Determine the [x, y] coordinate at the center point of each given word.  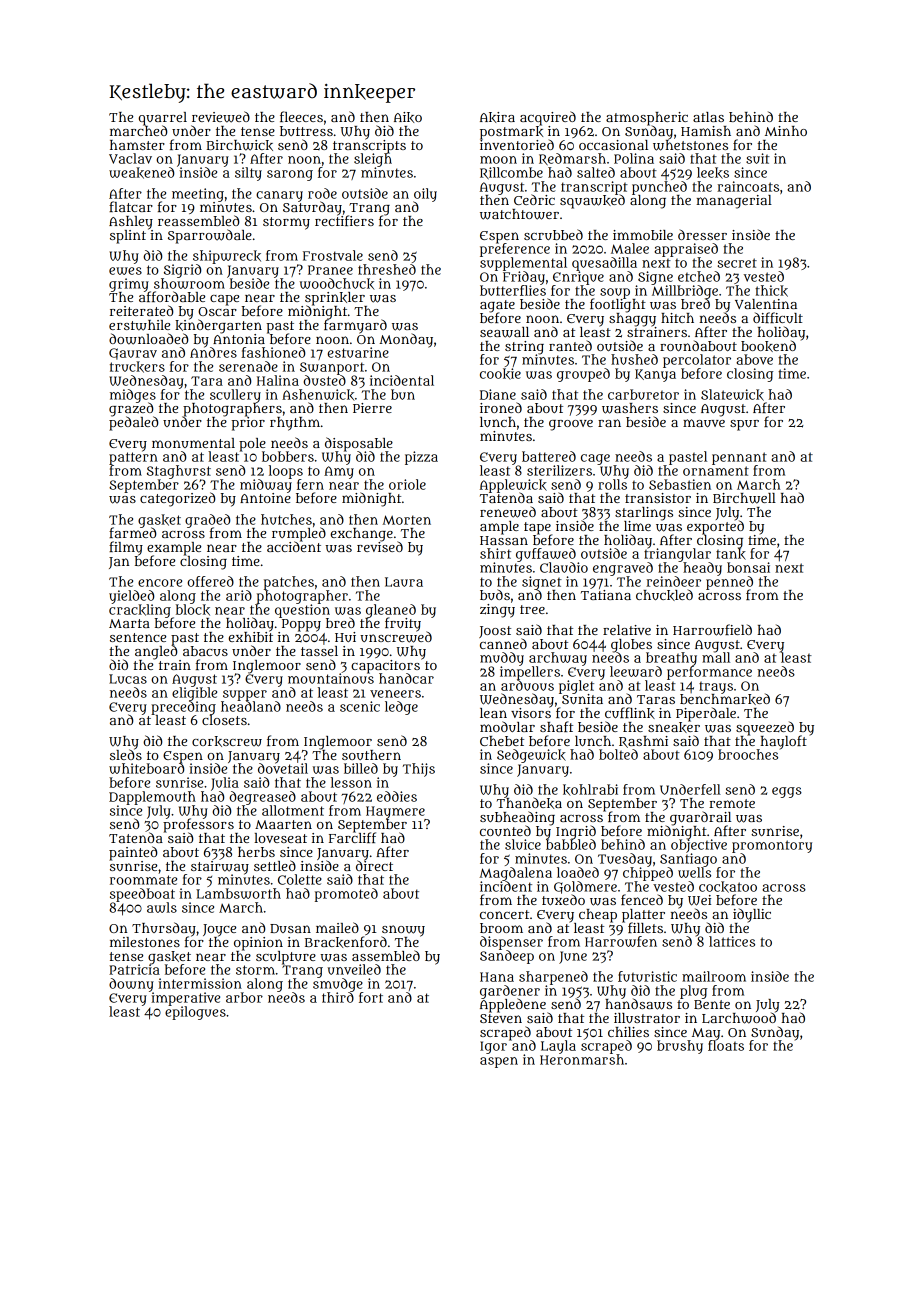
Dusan [290, 928]
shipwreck [227, 257]
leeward [636, 671]
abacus [205, 651]
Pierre [372, 408]
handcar [406, 678]
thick [771, 291]
